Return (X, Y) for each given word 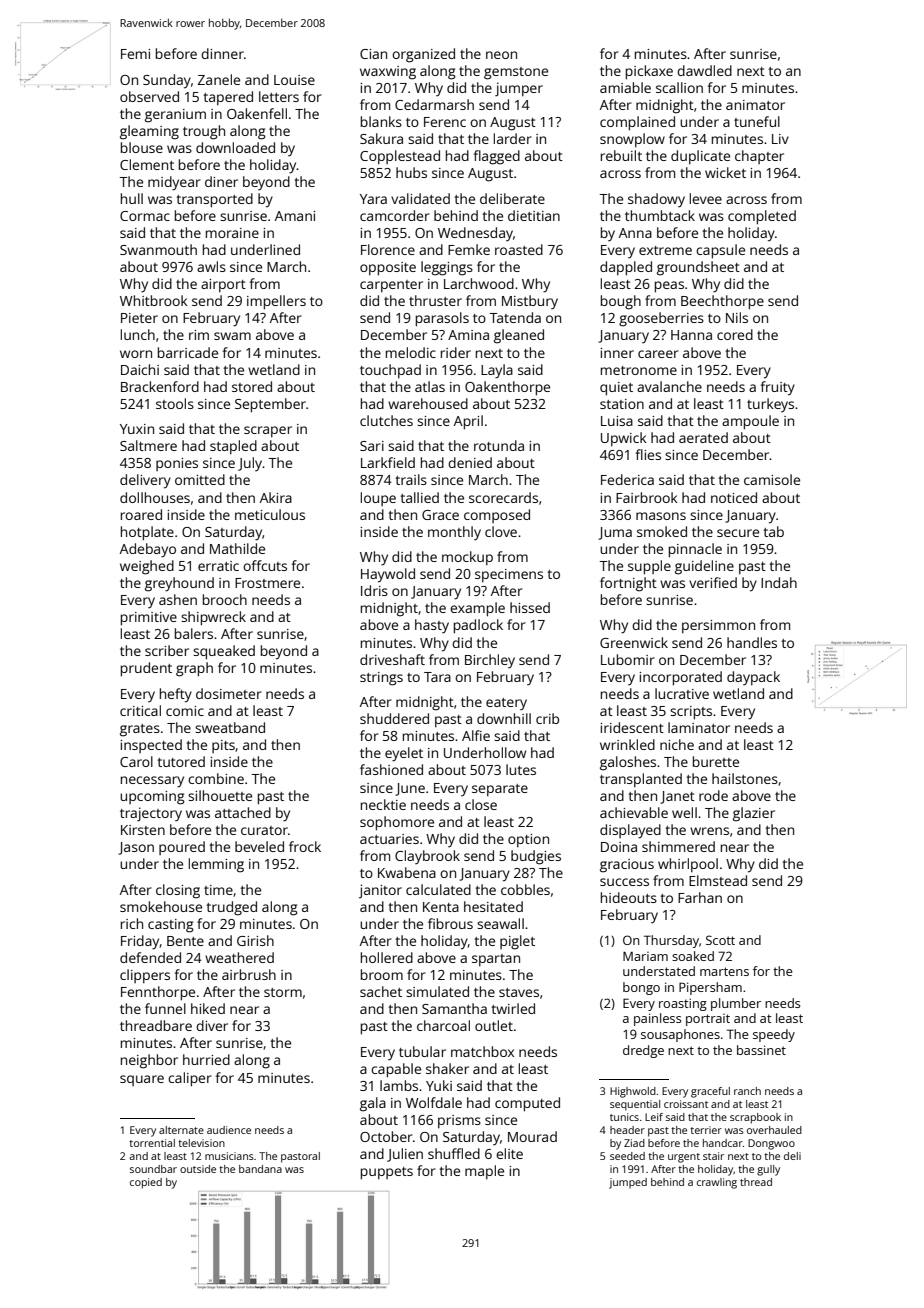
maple (484, 1172)
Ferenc (445, 122)
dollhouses (155, 497)
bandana (260, 1169)
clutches (386, 420)
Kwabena (407, 872)
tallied (419, 497)
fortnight (628, 584)
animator (755, 105)
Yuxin (137, 429)
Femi (135, 54)
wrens (709, 831)
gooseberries (661, 319)
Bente (185, 941)
